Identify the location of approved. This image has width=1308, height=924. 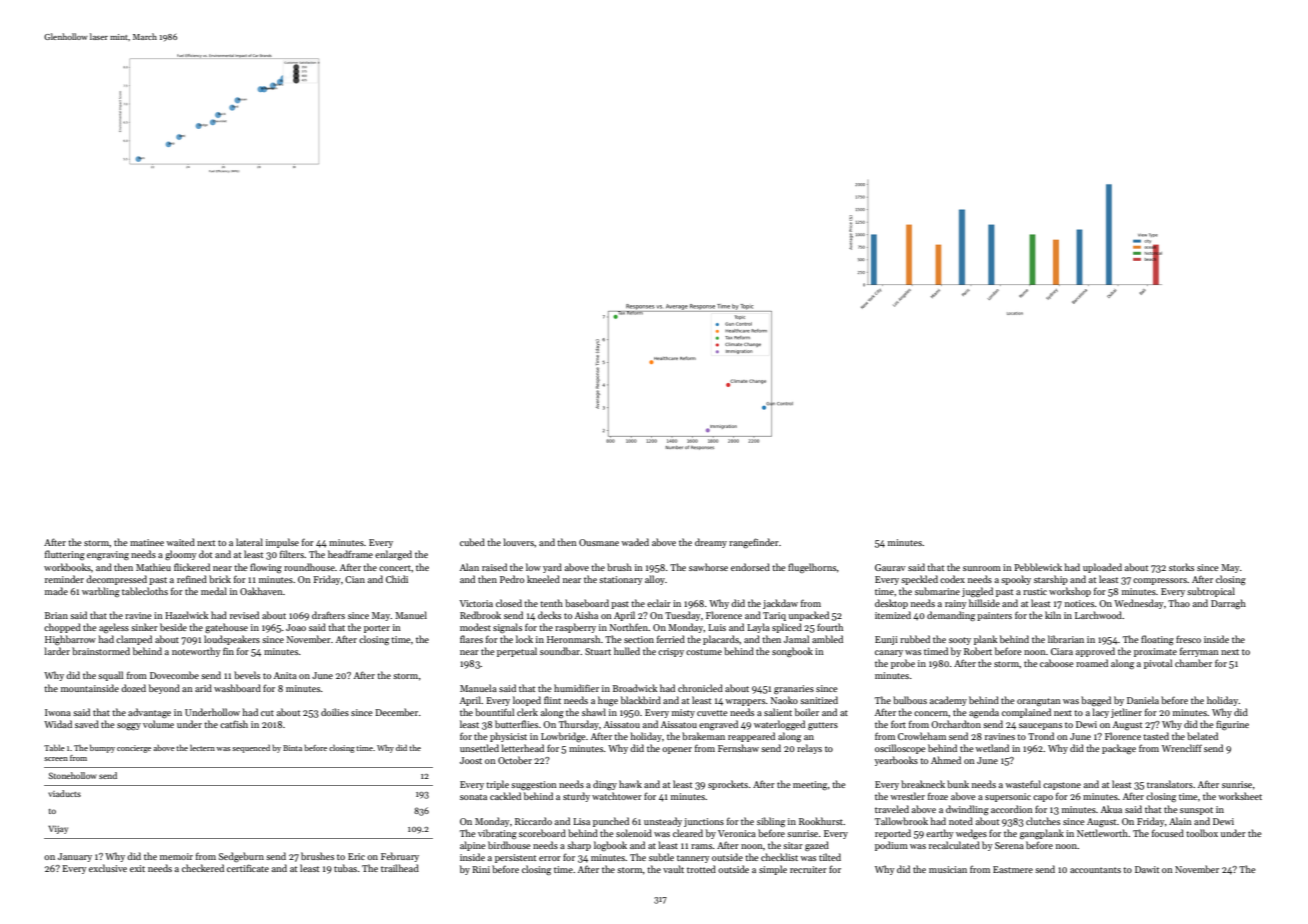
(1095, 652).
